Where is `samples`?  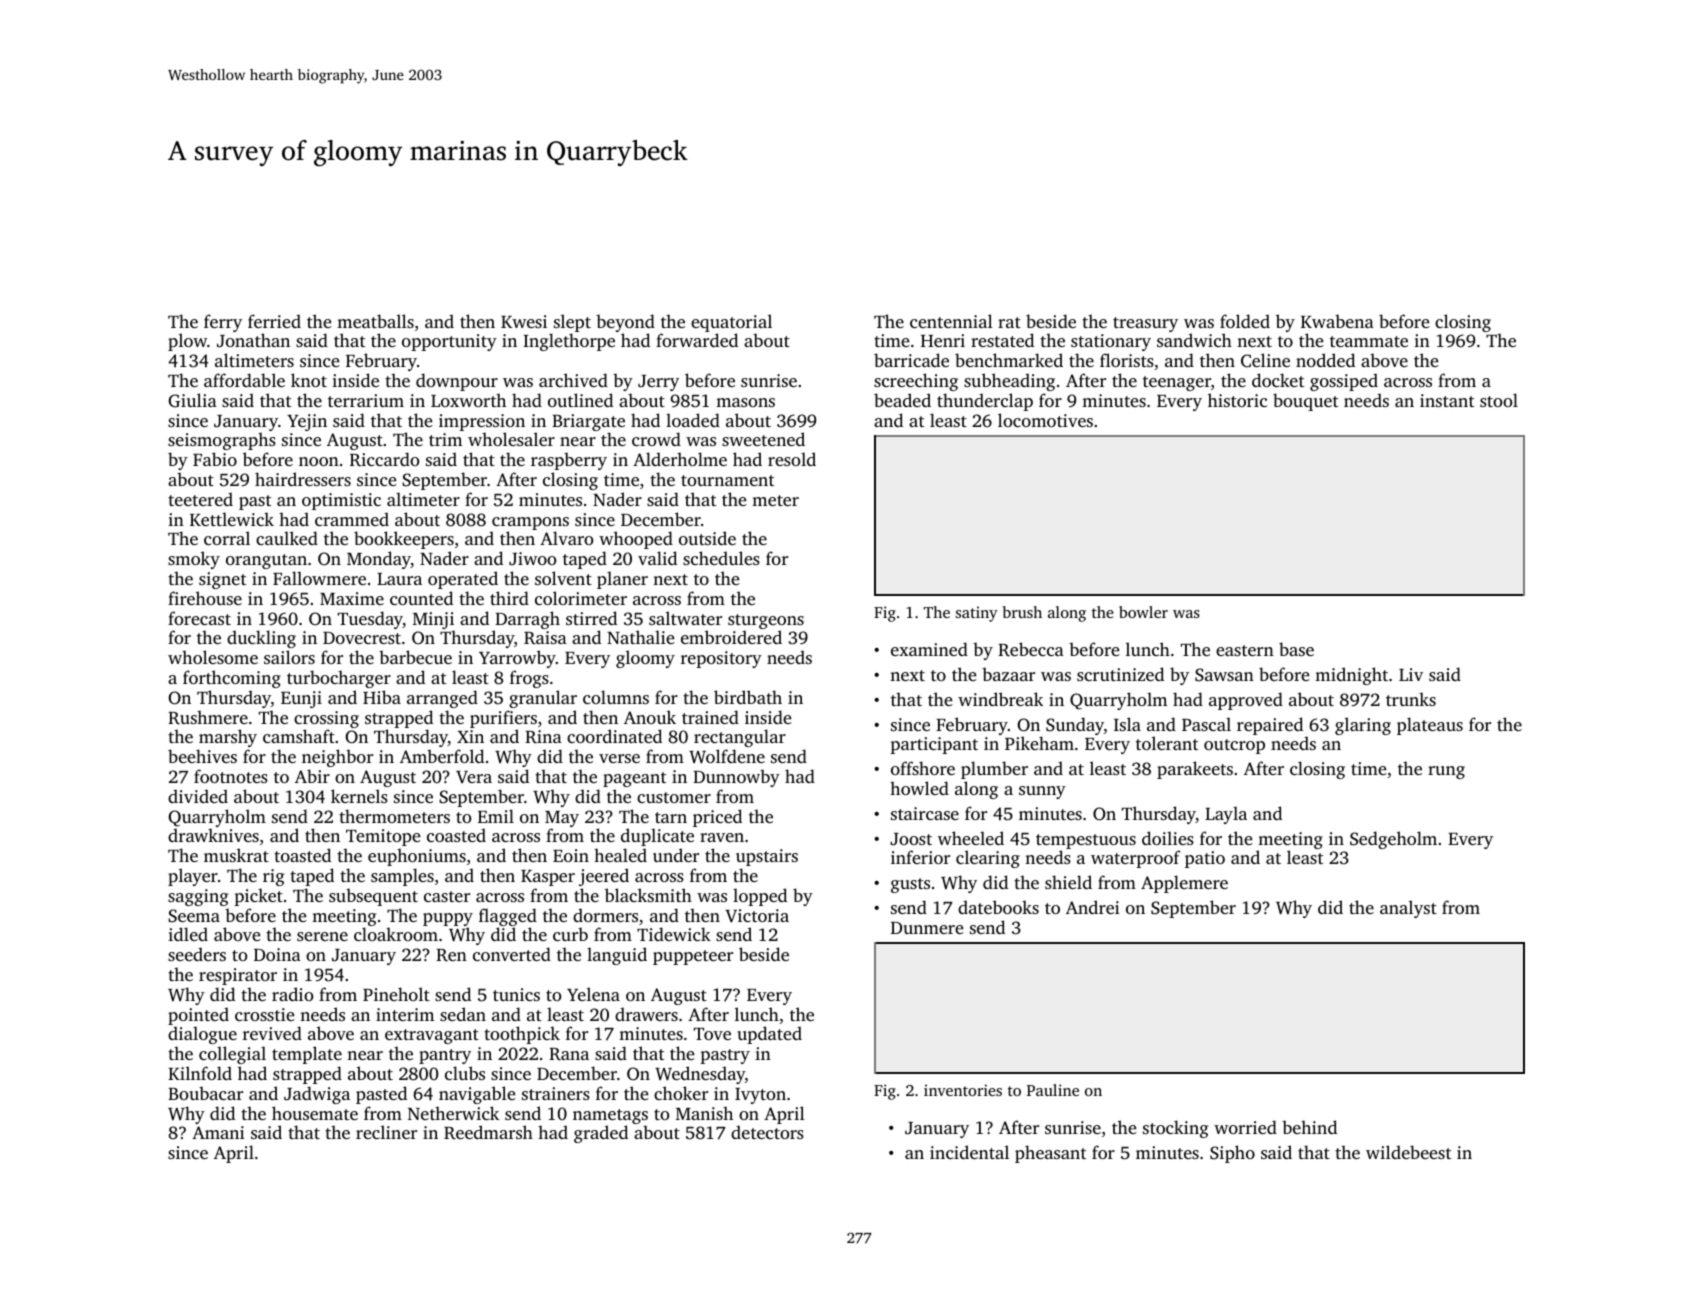
samples is located at coordinates (402, 877).
